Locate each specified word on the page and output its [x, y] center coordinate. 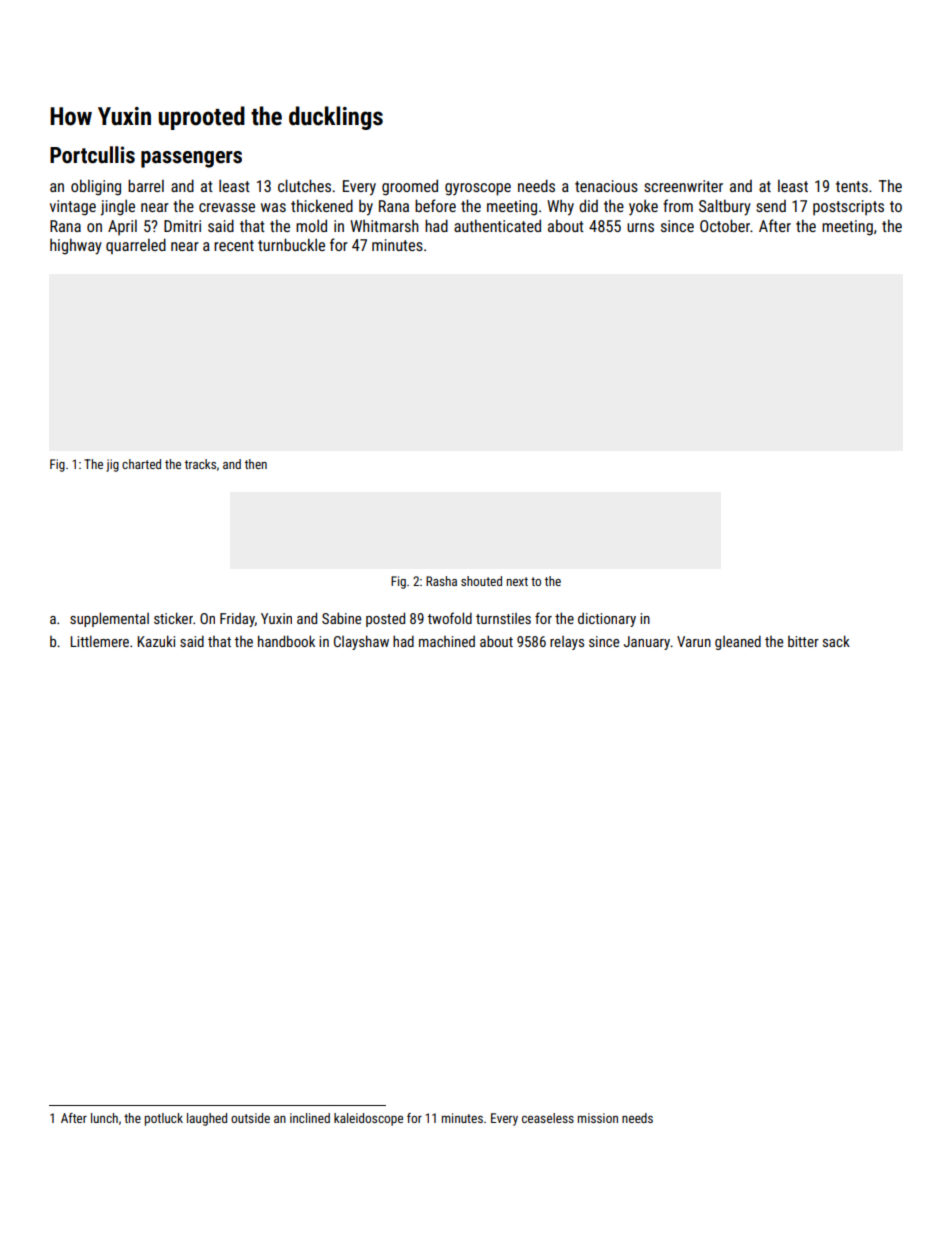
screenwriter [683, 186]
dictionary [607, 620]
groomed [410, 187]
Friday [237, 620]
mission [598, 1118]
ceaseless [548, 1118]
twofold [450, 618]
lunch [104, 1118]
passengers [191, 159]
